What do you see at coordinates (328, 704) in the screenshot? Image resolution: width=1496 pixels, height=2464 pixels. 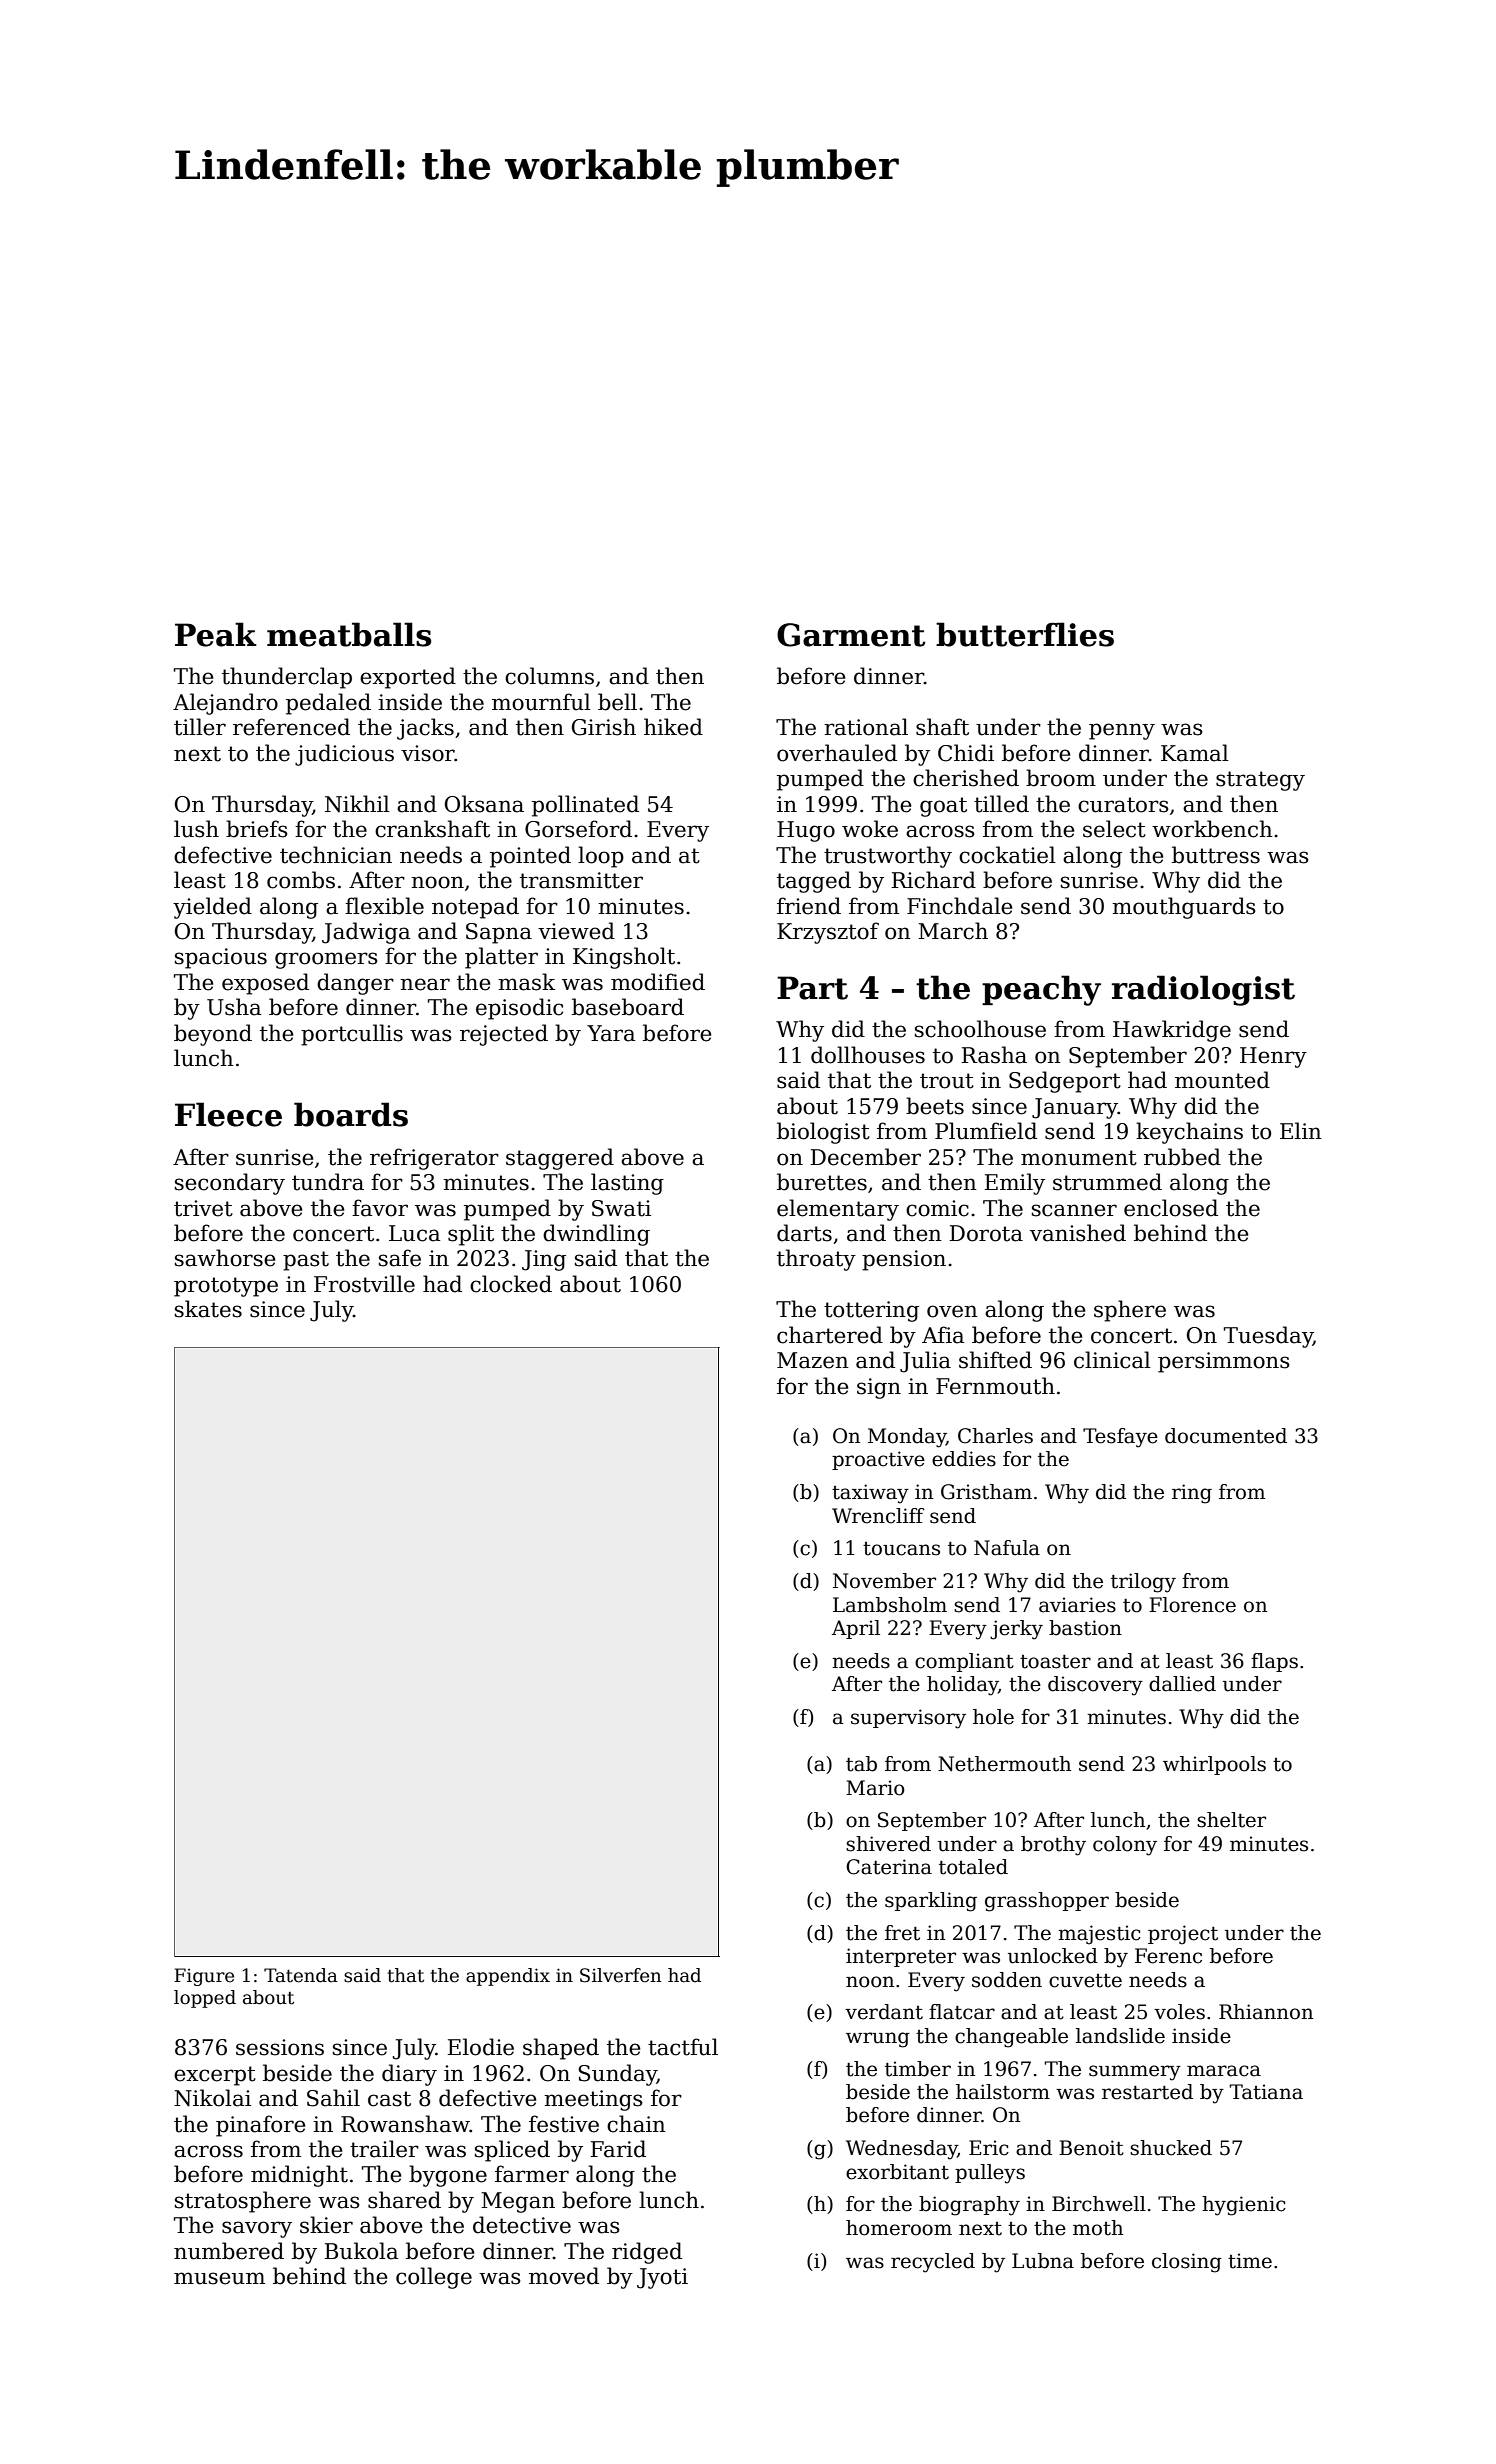 I see `pedaled` at bounding box center [328, 704].
